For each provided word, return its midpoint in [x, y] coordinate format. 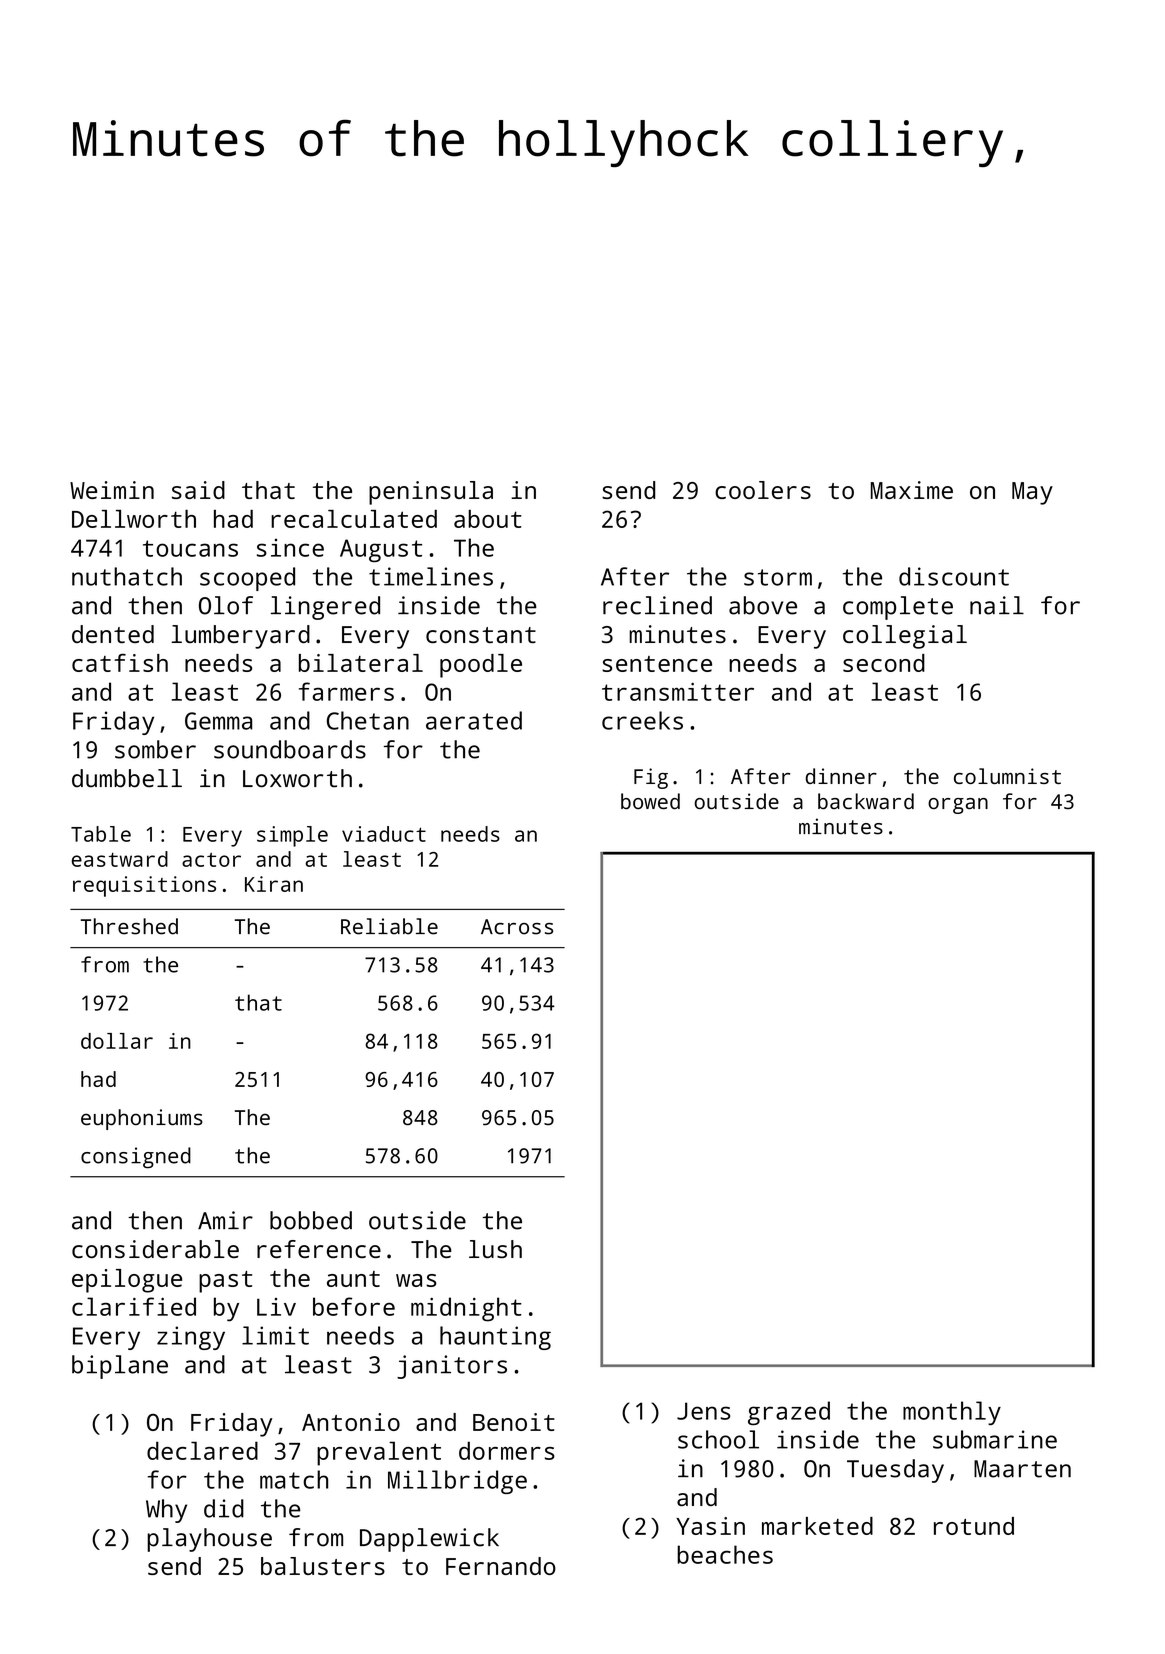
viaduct [384, 834]
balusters [323, 1566]
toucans [190, 548]
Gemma [218, 721]
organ [958, 806]
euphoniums [142, 1119]
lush [495, 1249]
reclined [657, 605]
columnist [1007, 776]
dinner [841, 776]
